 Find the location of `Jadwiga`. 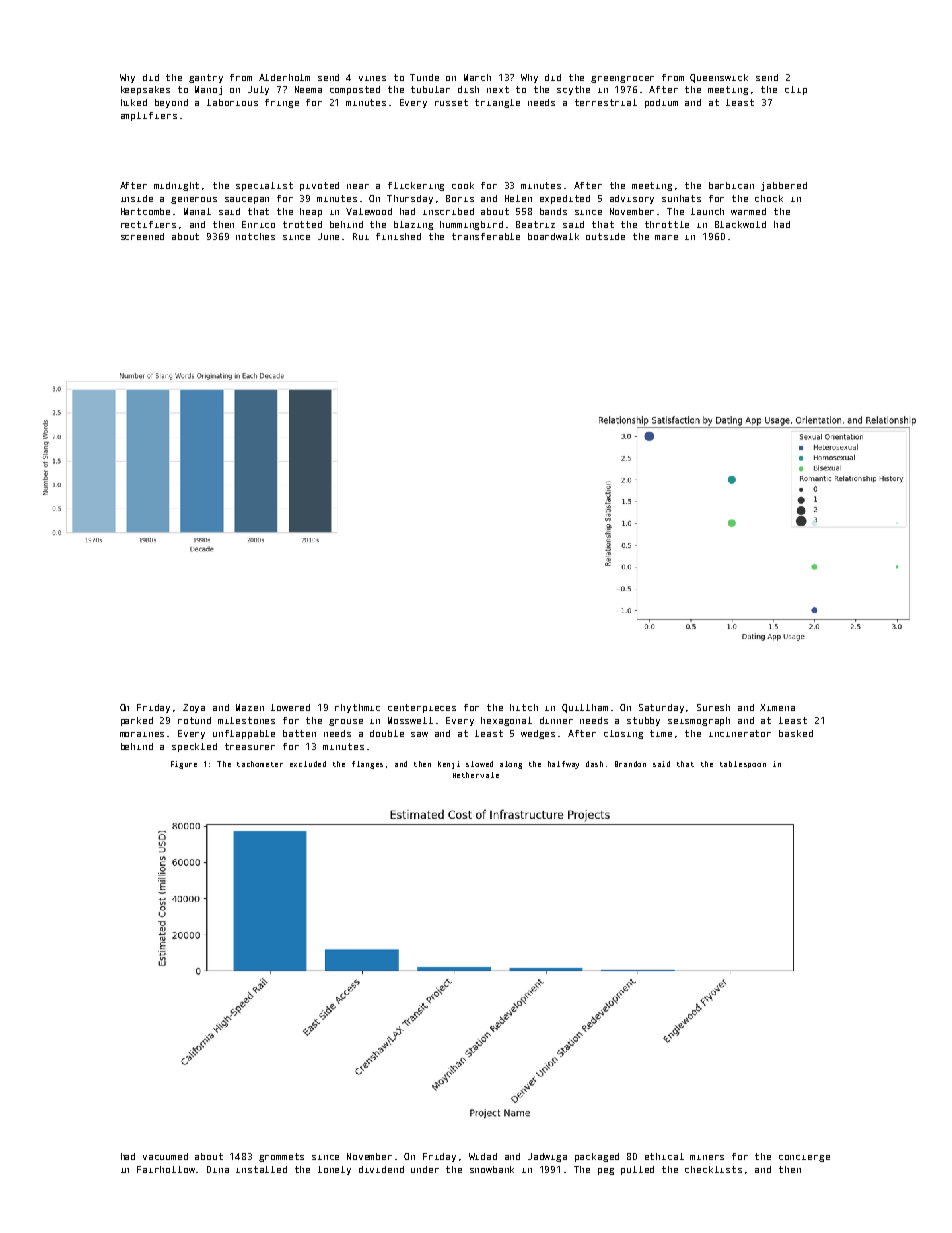

Jadwiga is located at coordinates (547, 1157).
